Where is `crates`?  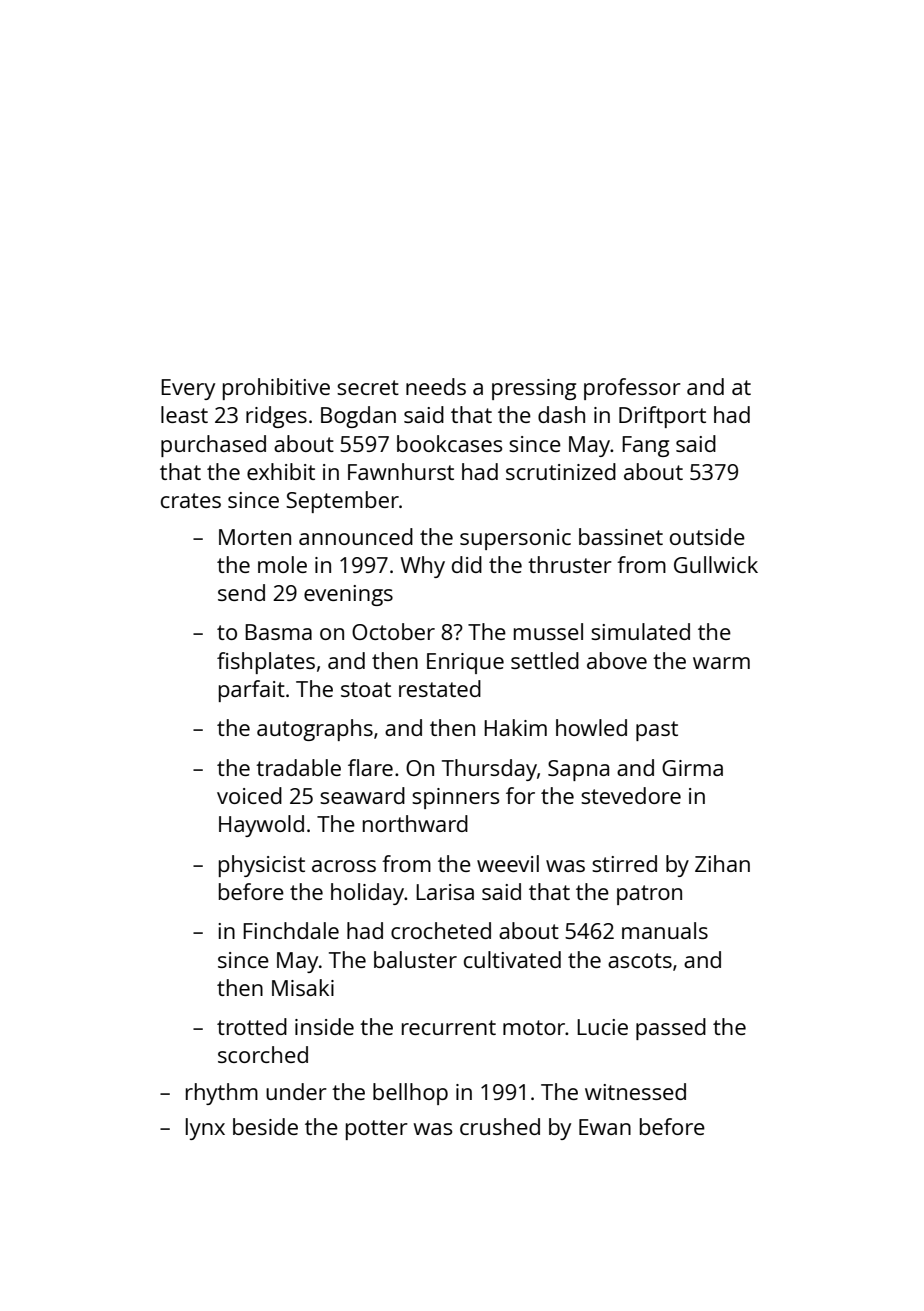
crates is located at coordinates (191, 500).
